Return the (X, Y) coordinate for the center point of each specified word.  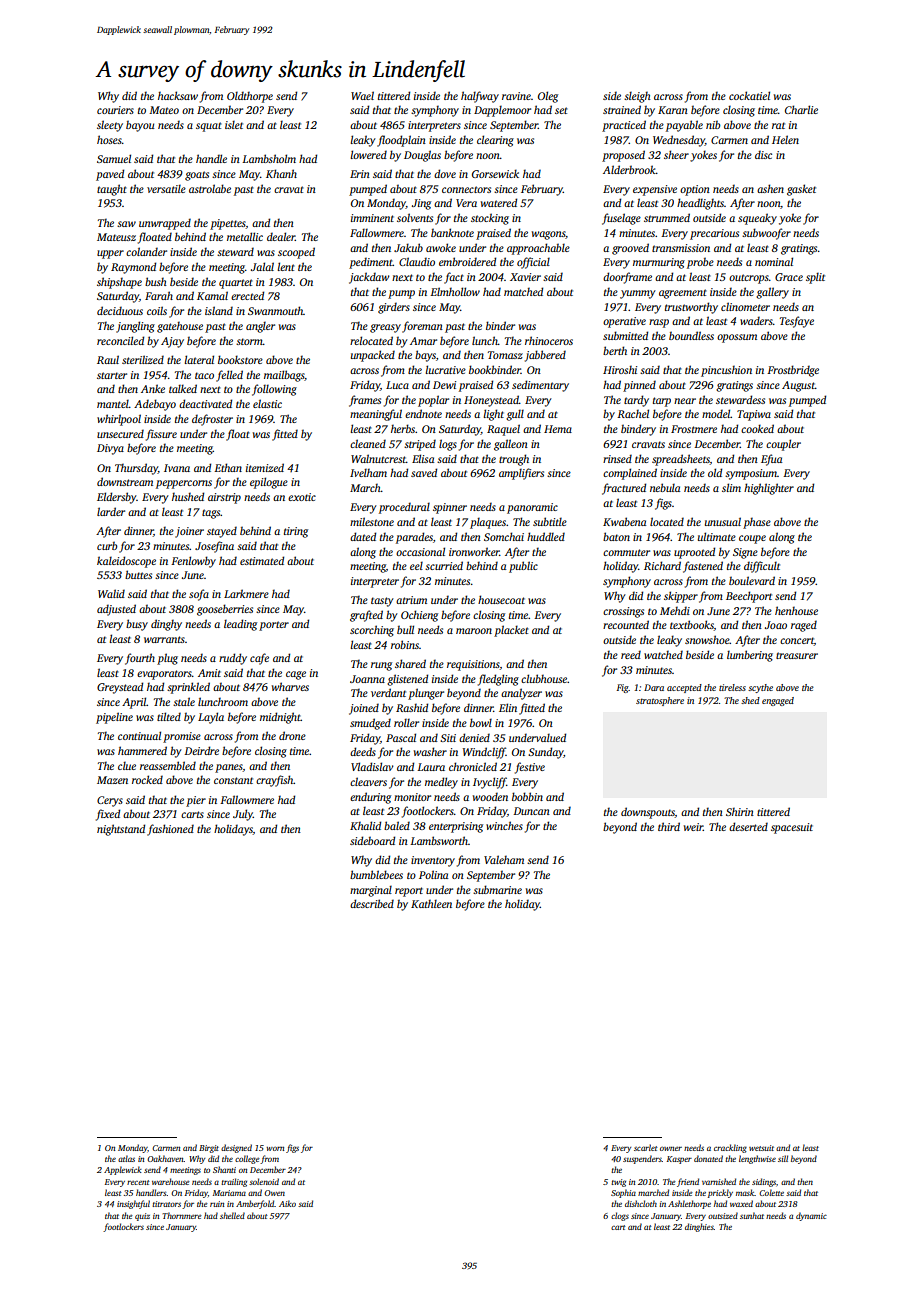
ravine (516, 96)
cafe (259, 659)
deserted (748, 826)
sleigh (637, 97)
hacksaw (178, 95)
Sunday (545, 753)
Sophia (623, 1193)
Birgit (209, 1149)
